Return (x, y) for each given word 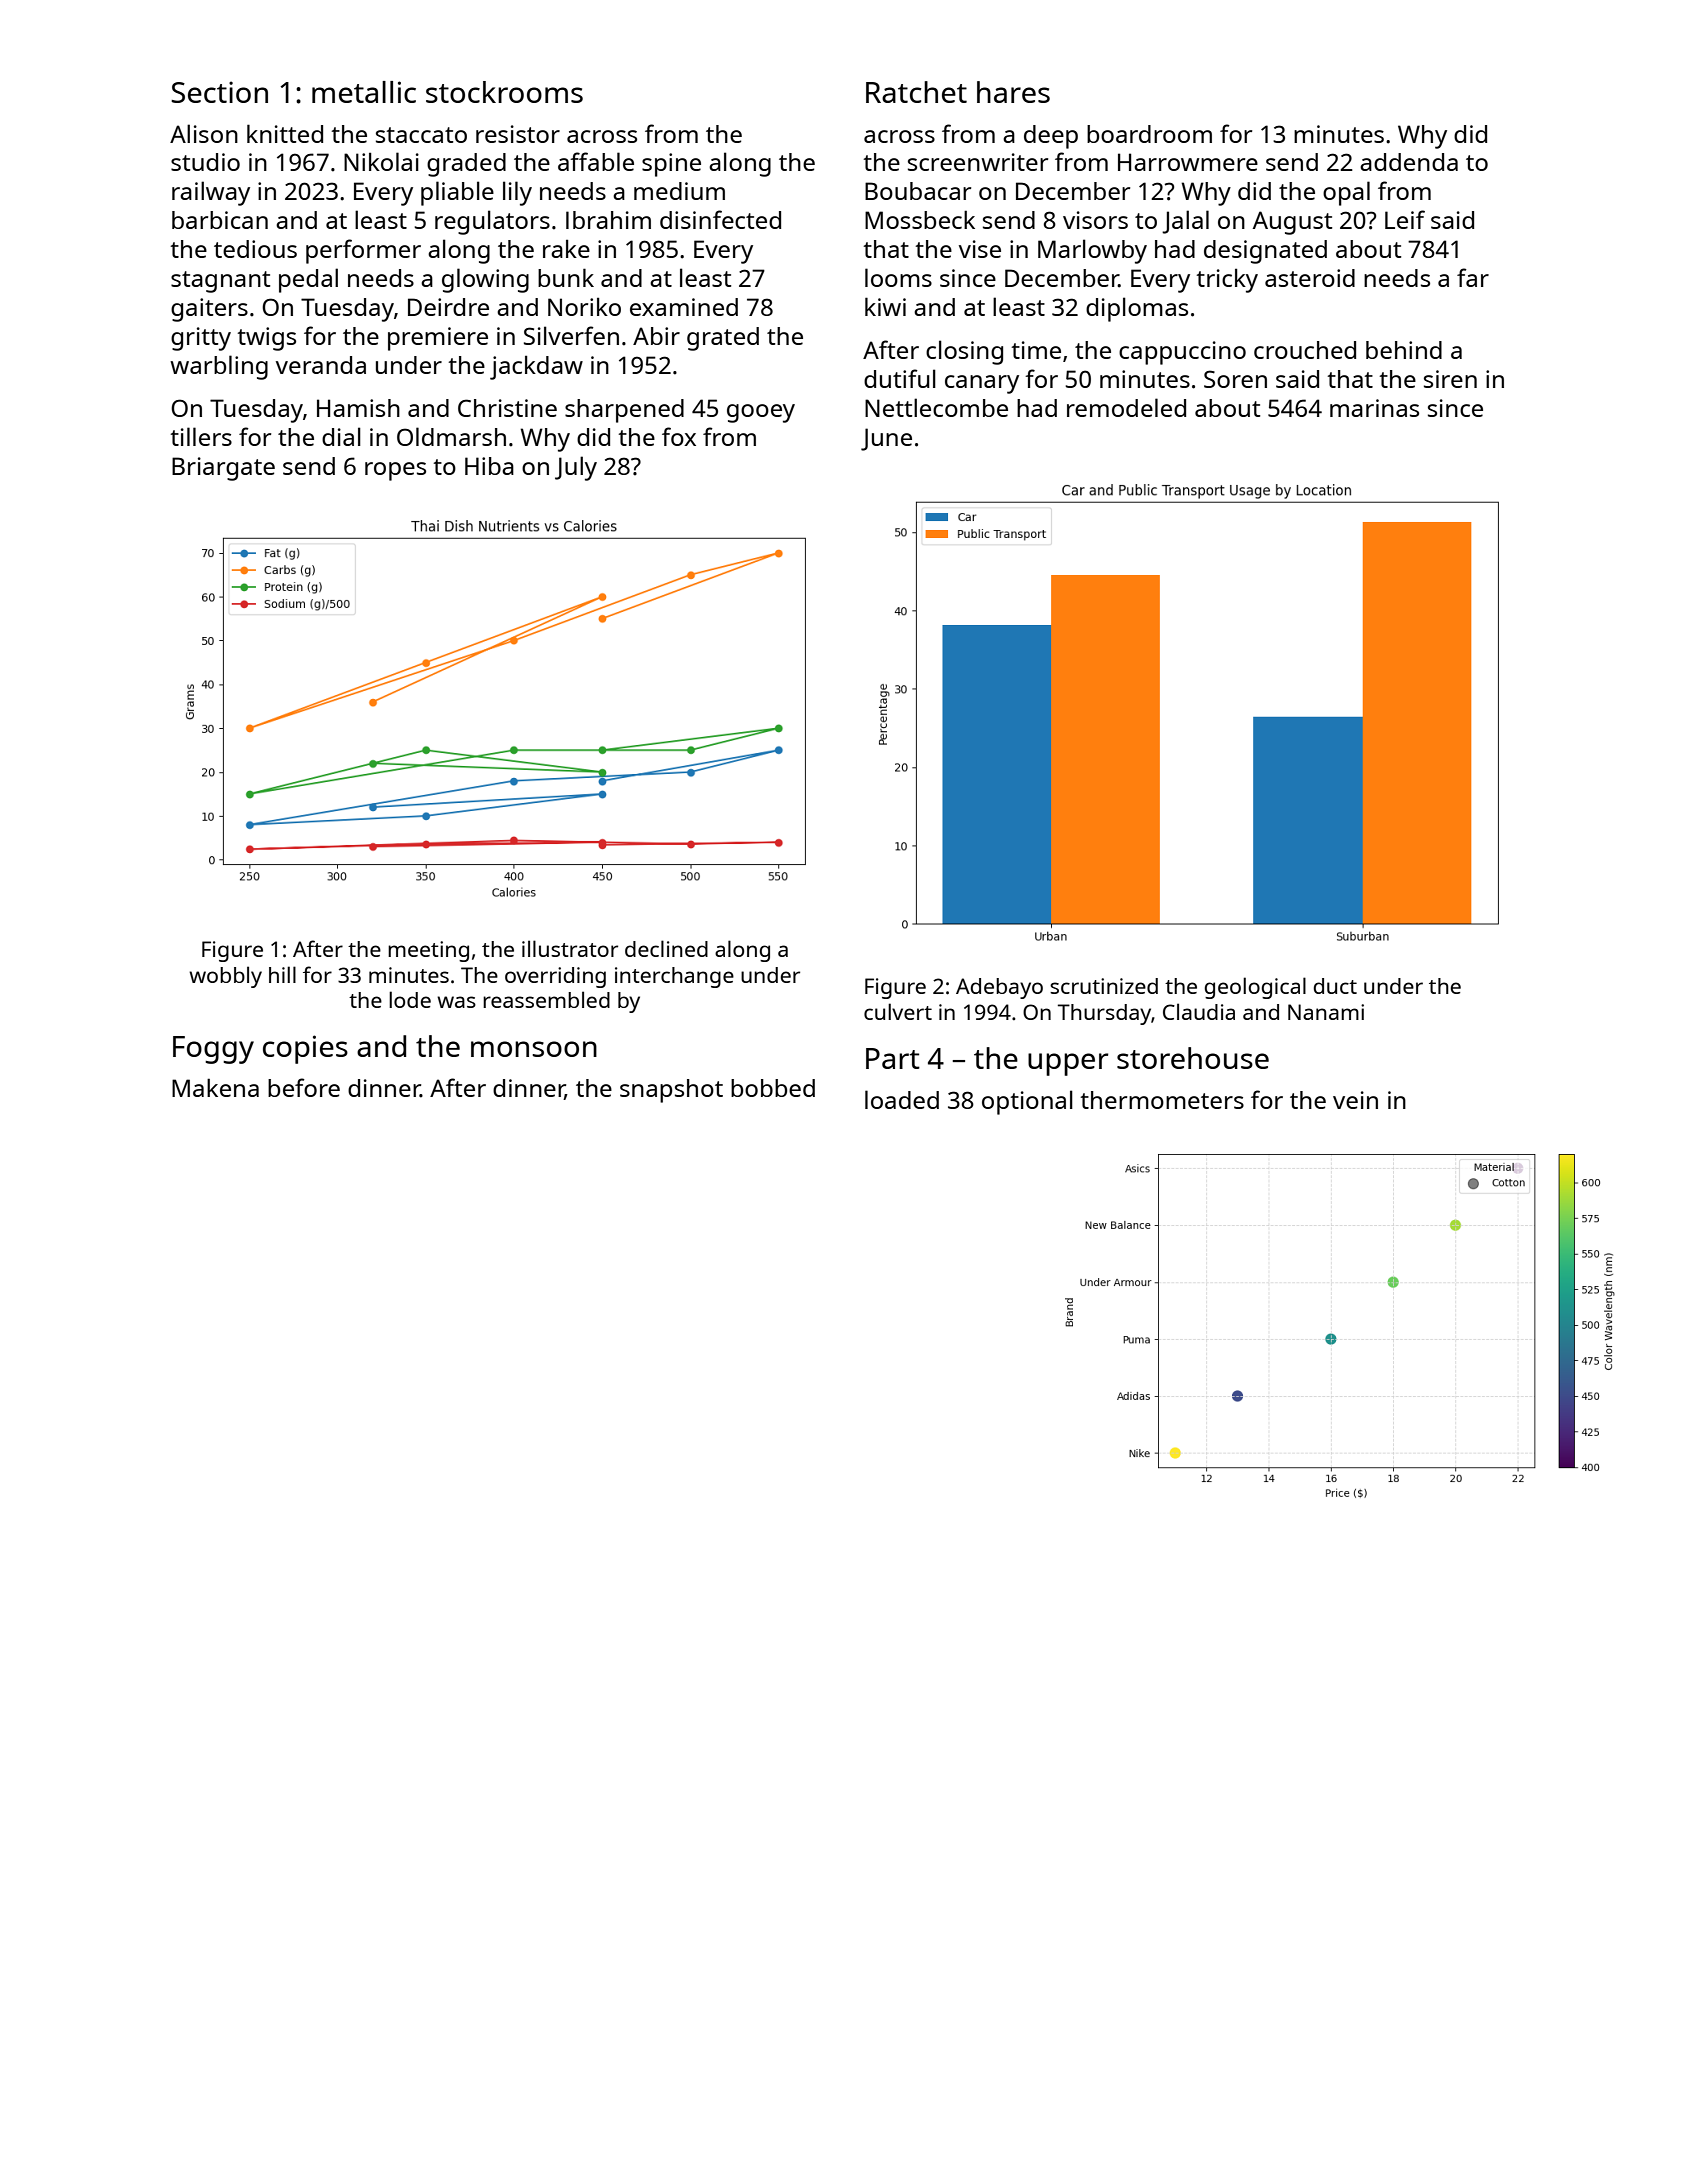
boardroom (1149, 134)
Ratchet (916, 92)
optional (1027, 1102)
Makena (215, 1087)
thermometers (1162, 1100)
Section (219, 92)
